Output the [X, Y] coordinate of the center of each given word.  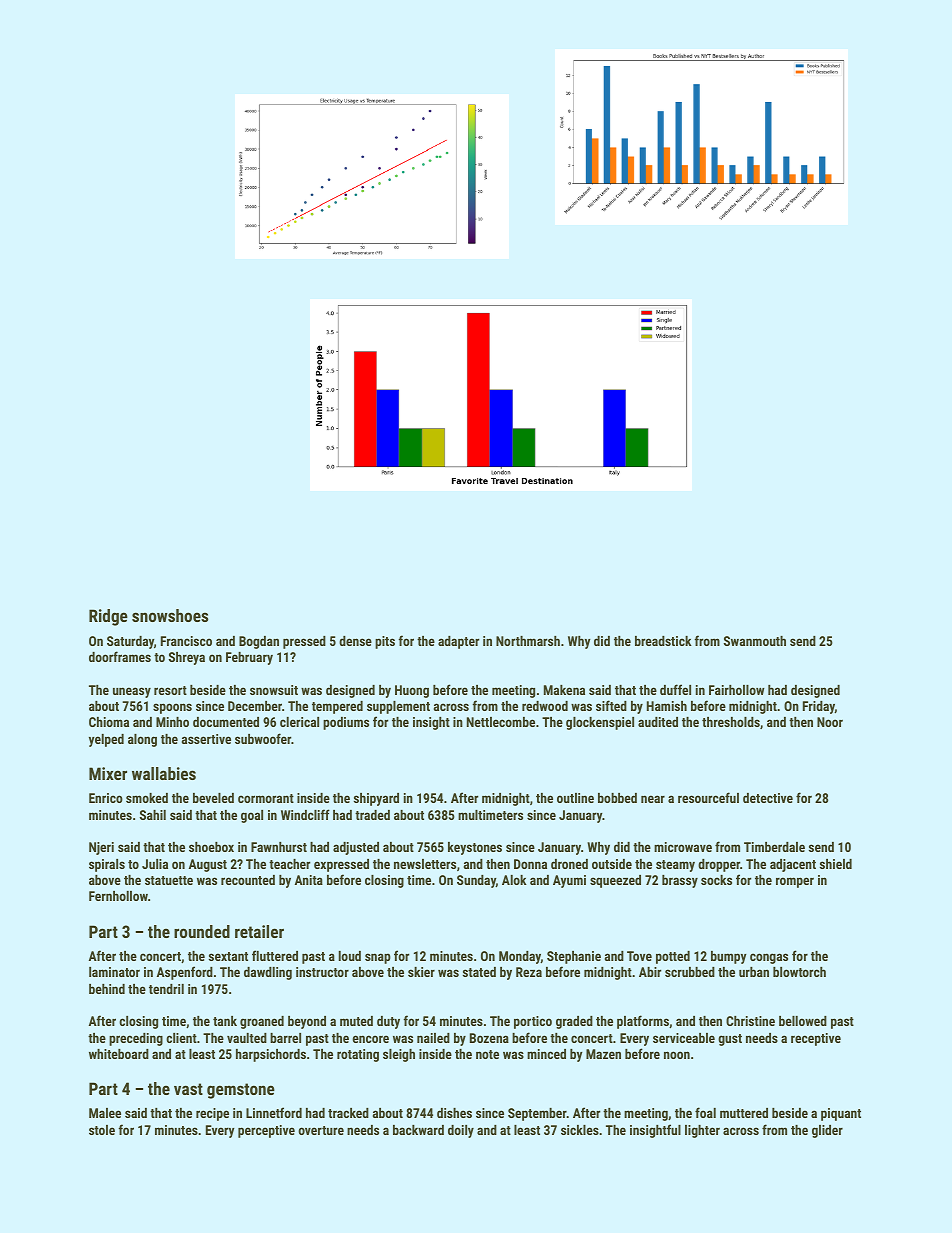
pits [385, 642]
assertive [206, 739]
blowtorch [799, 972]
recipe [212, 1114]
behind [107, 989]
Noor [830, 722]
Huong [412, 691]
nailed [433, 1038]
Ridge [108, 617]
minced [546, 1054]
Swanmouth [755, 641]
